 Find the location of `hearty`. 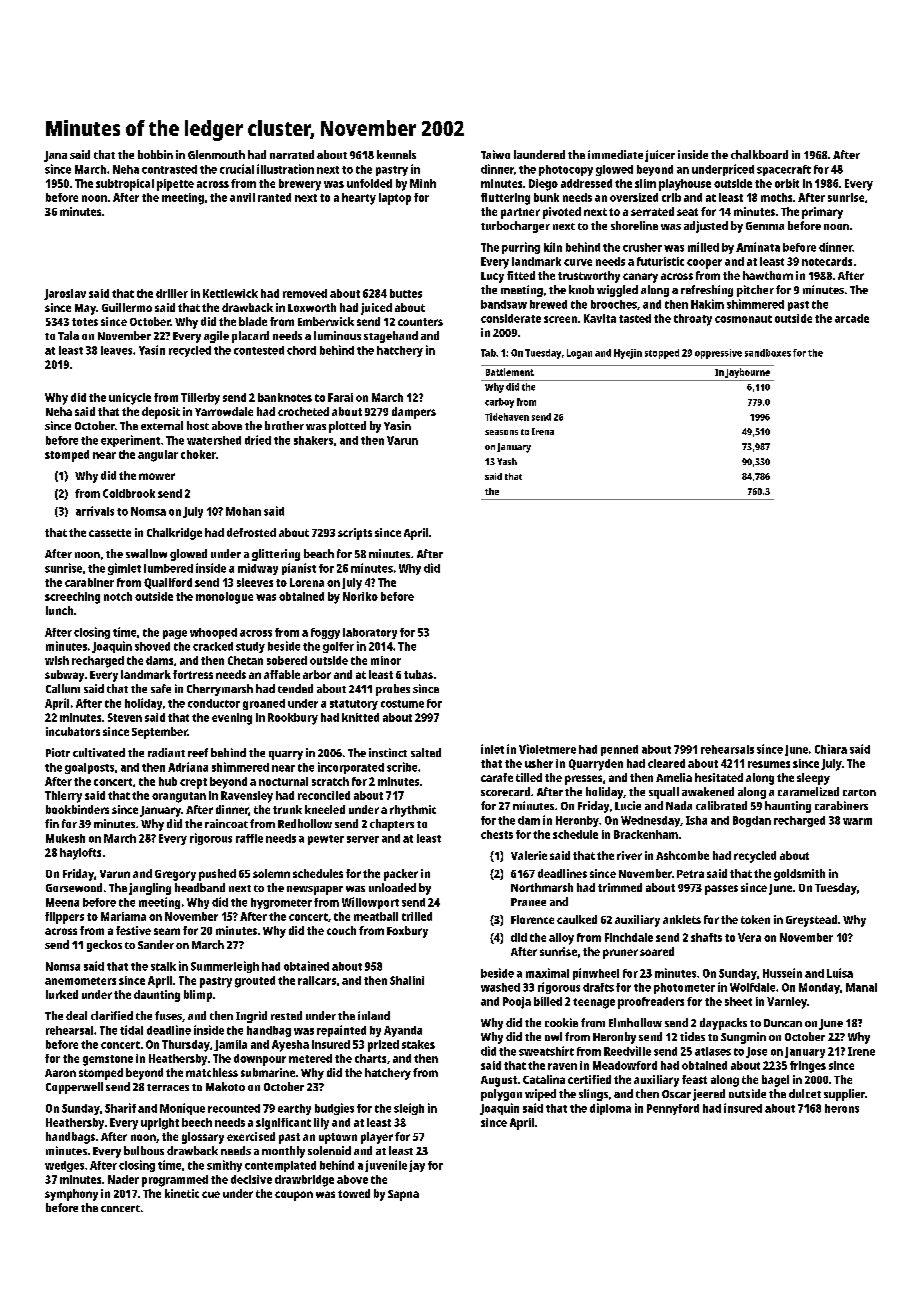

hearty is located at coordinates (359, 199).
